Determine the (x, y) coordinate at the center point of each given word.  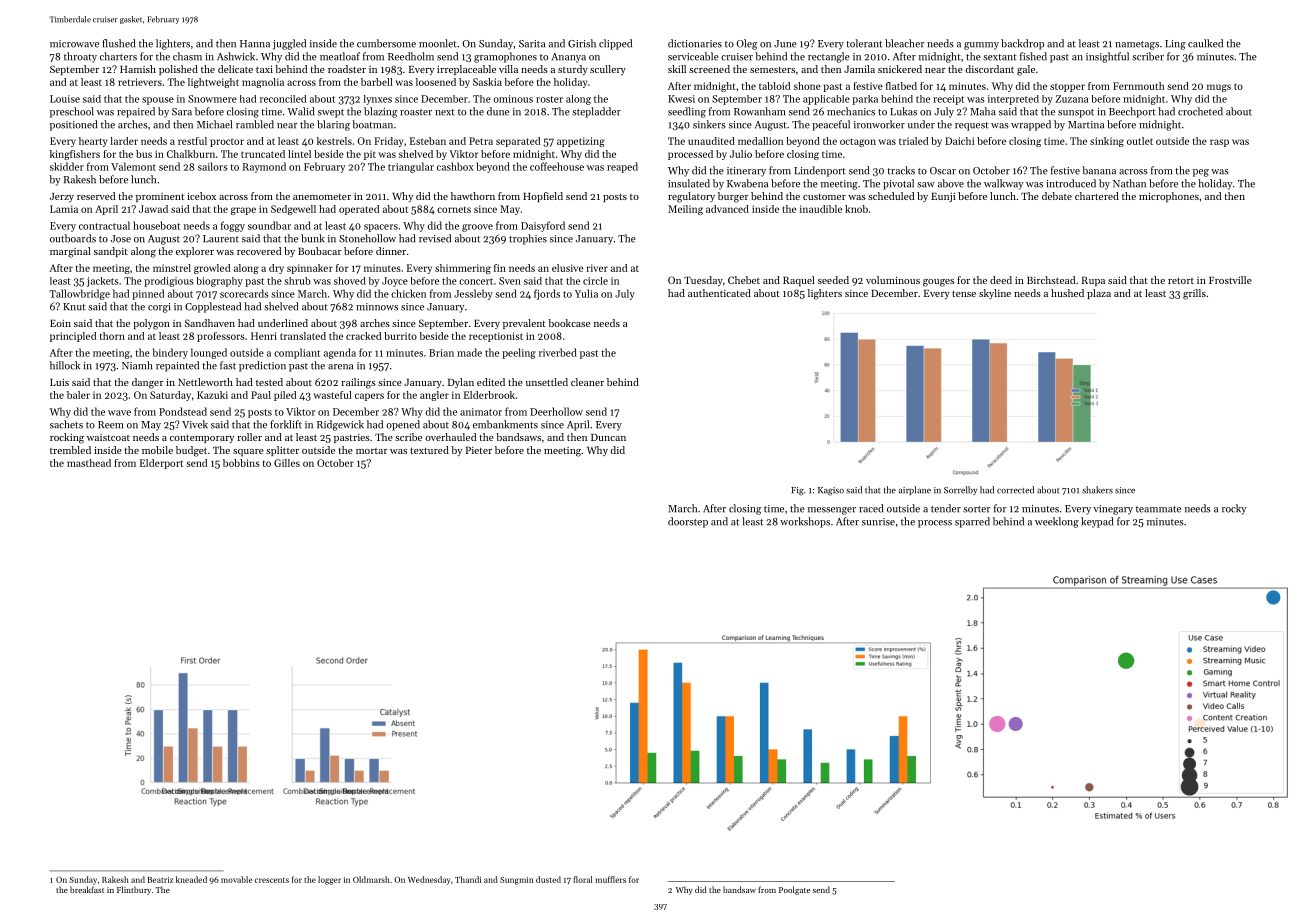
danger (148, 383)
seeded (833, 280)
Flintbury (134, 890)
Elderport (161, 464)
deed (1001, 280)
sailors (213, 166)
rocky (1234, 509)
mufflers (610, 879)
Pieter (479, 450)
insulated (689, 183)
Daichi (959, 141)
